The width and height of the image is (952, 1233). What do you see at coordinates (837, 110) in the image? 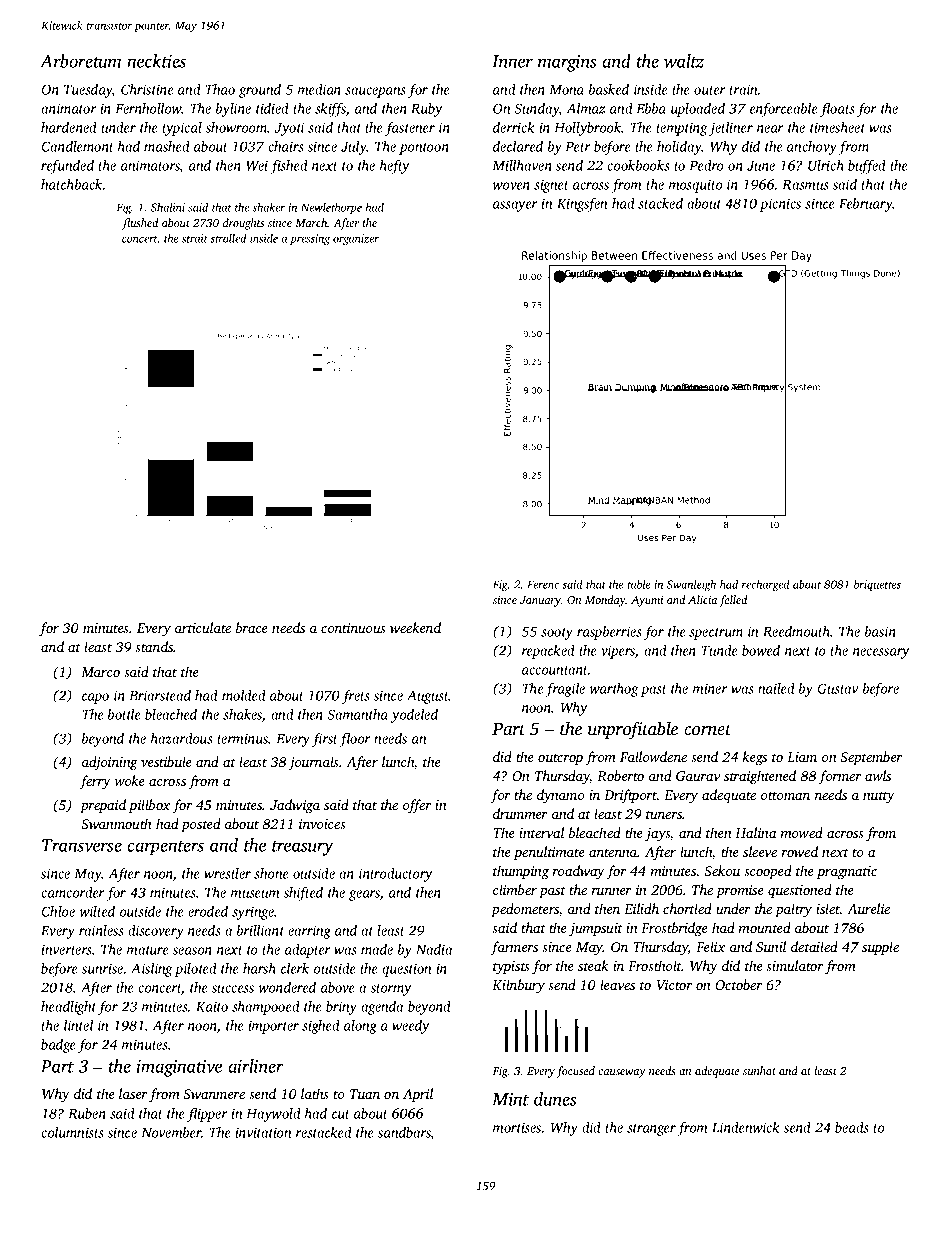
I see `floats` at bounding box center [837, 110].
